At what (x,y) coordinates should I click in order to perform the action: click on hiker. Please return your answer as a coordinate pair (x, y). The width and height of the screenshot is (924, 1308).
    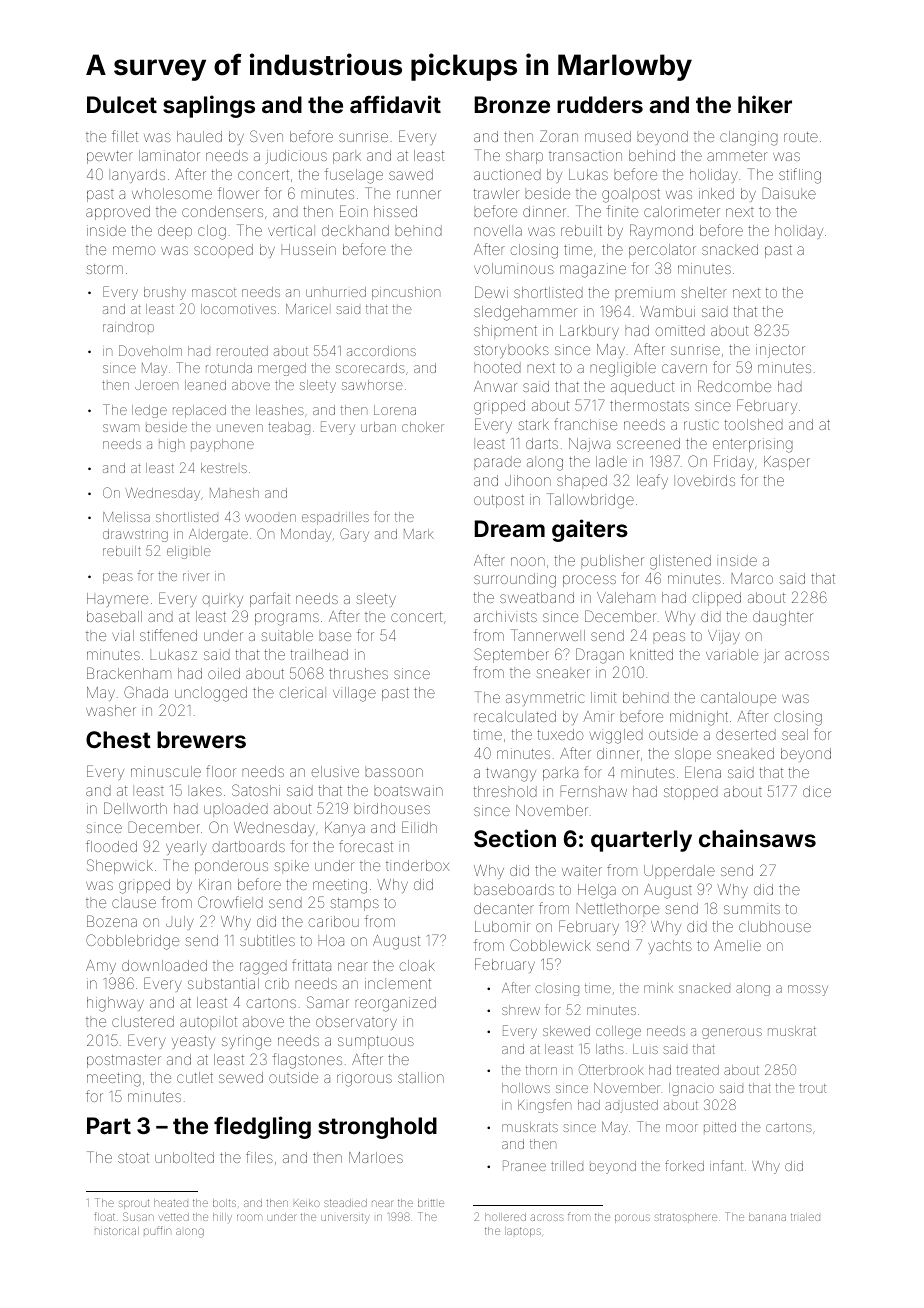
    Looking at the image, I should click on (765, 104).
